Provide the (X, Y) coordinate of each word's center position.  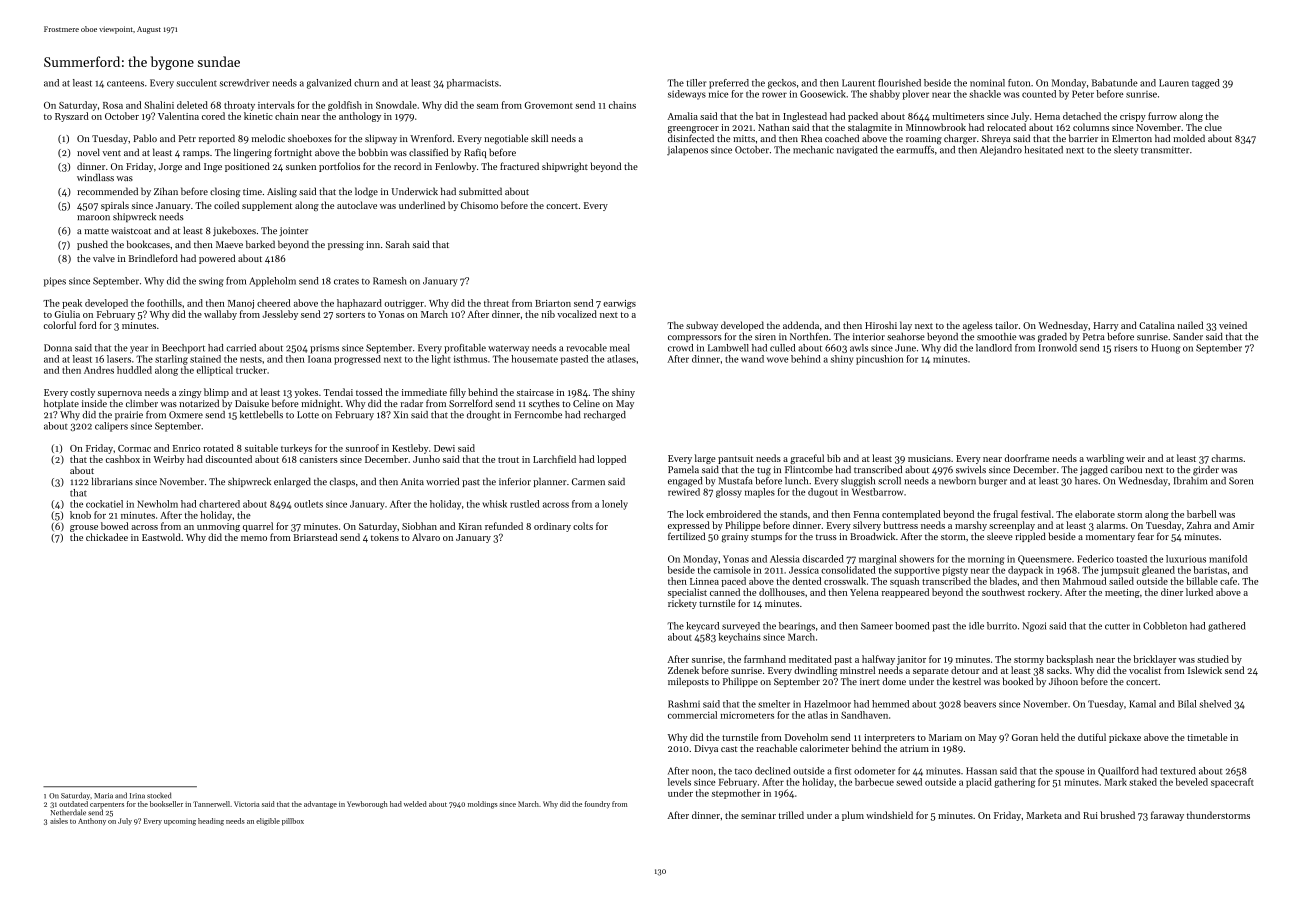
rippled (1030, 537)
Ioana (319, 359)
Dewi (444, 448)
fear (1146, 536)
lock (695, 514)
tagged (1205, 84)
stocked (159, 795)
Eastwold (161, 537)
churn (366, 83)
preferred (729, 84)
